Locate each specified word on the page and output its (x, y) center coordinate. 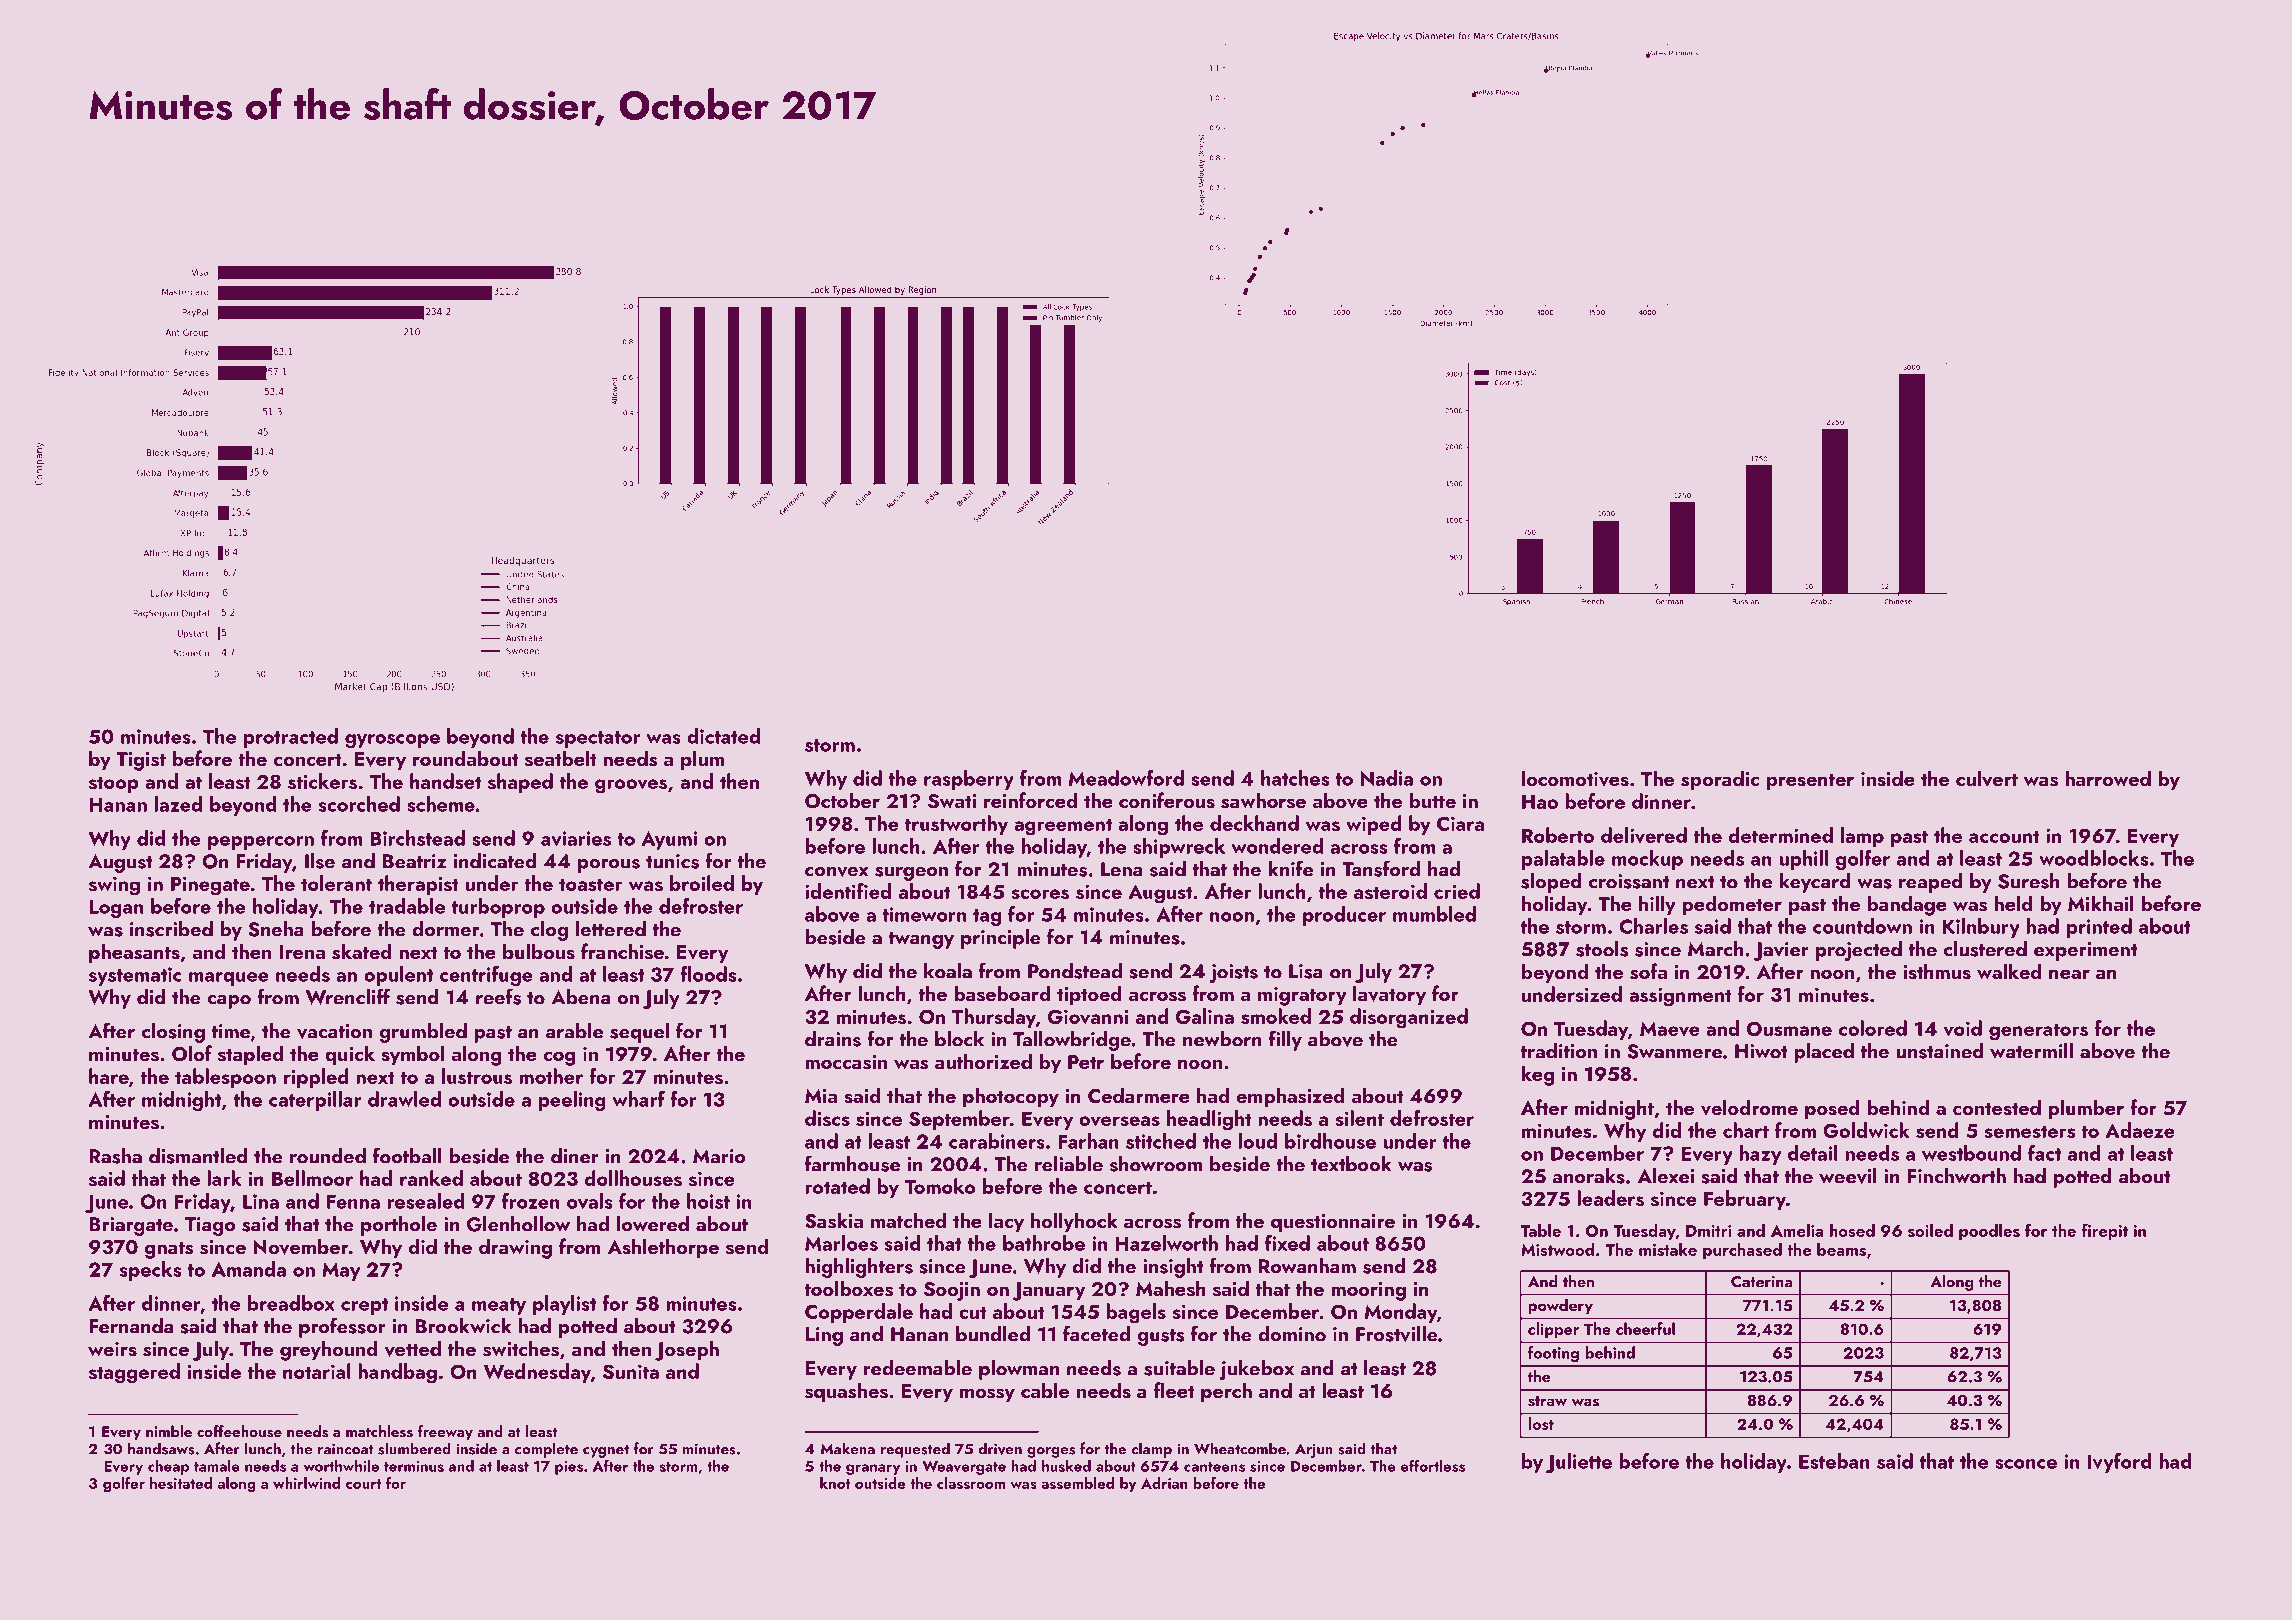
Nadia (1387, 778)
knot (835, 1483)
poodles (1989, 1232)
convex (836, 872)
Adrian (1164, 1483)
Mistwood (1557, 1249)
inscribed (171, 929)
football (407, 1155)
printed (2099, 928)
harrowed (2108, 778)
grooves (631, 786)
